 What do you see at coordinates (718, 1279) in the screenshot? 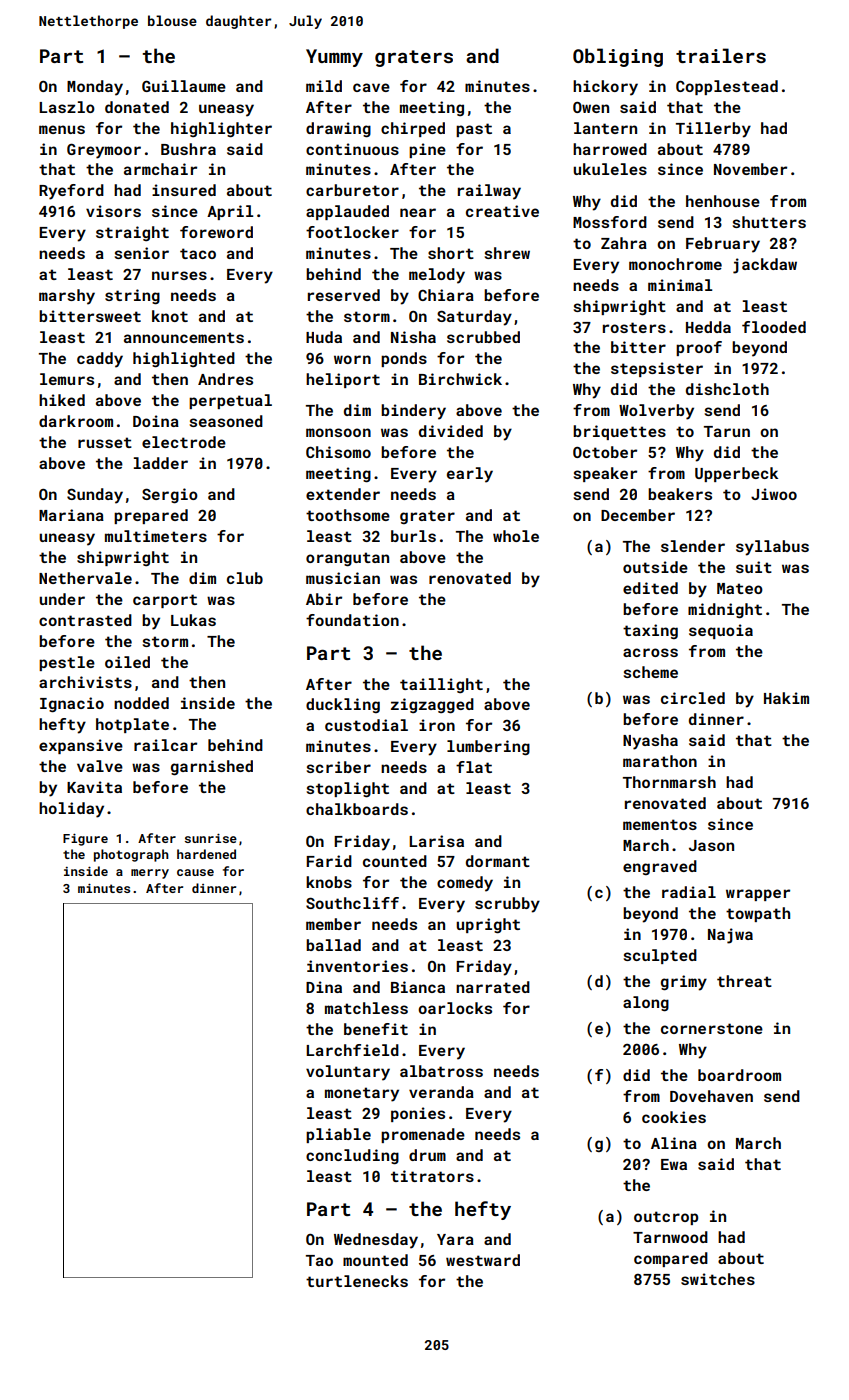
I see `switches` at bounding box center [718, 1279].
